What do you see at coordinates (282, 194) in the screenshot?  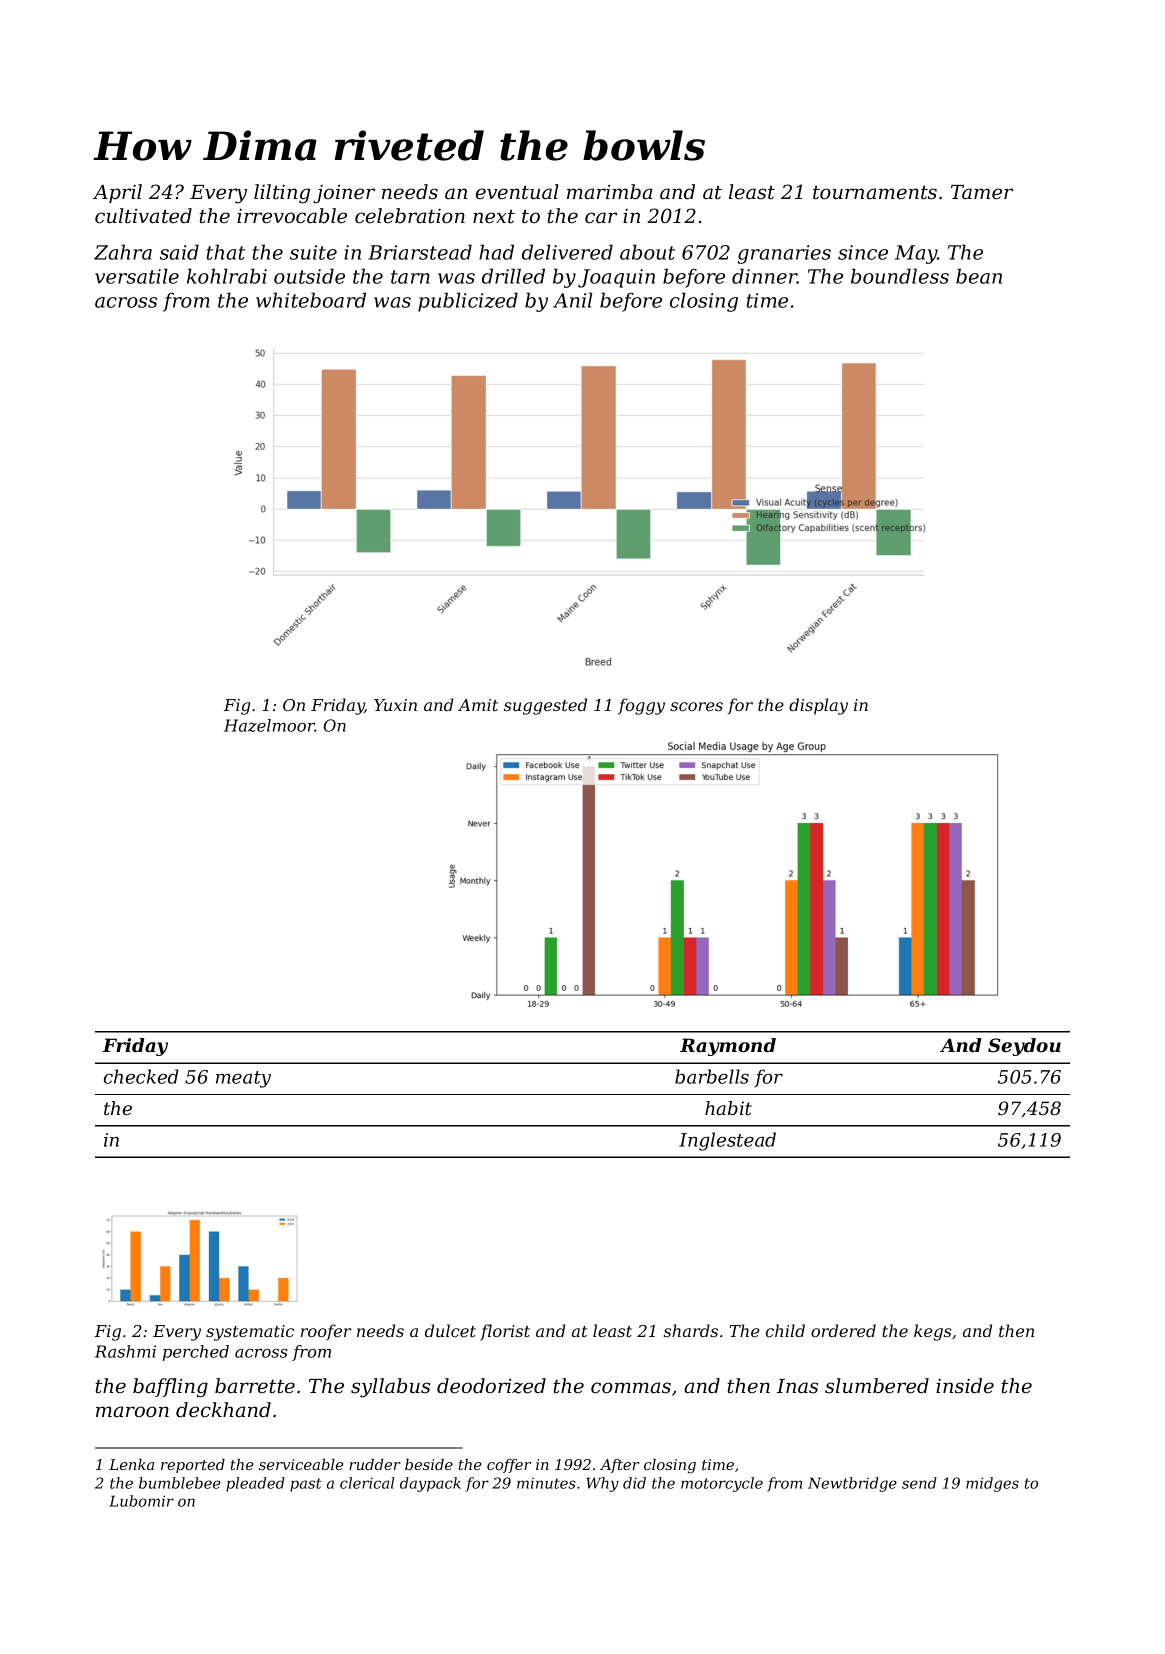 I see `lilting` at bounding box center [282, 194].
